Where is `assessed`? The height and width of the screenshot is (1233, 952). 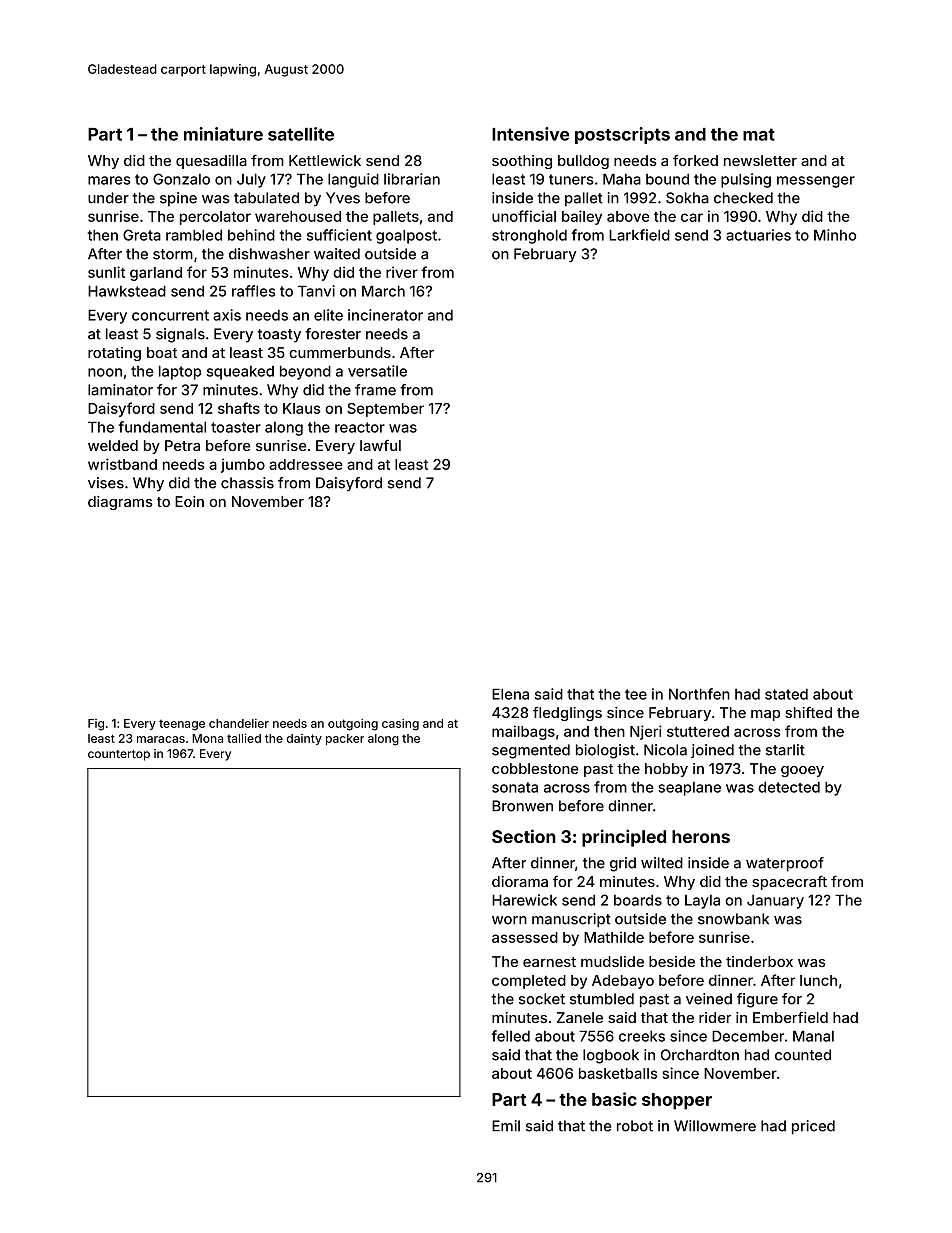
assessed is located at coordinates (525, 937).
